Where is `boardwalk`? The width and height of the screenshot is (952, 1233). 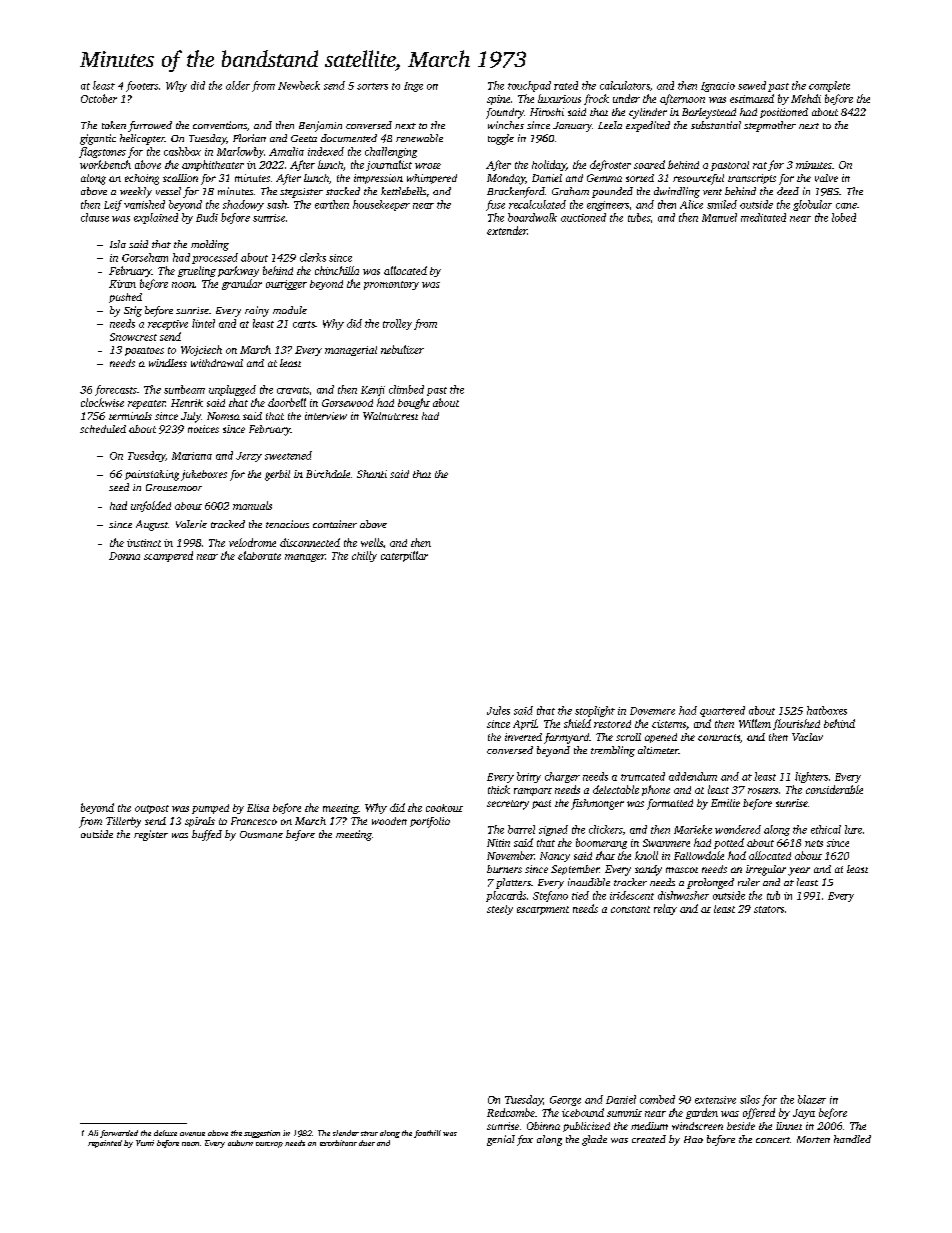 boardwalk is located at coordinates (532, 217).
